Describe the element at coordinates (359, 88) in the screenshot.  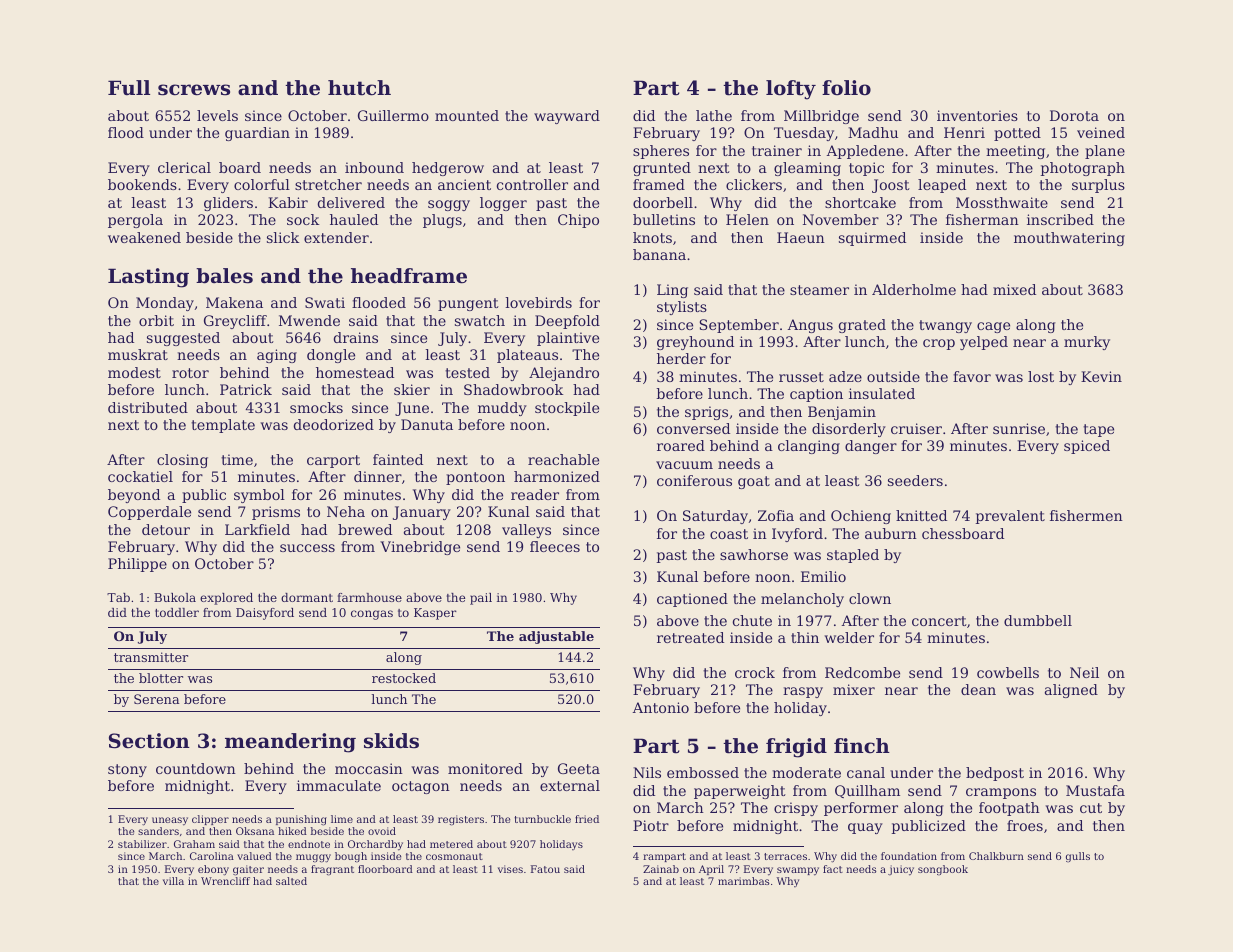
I see `hutch` at that location.
